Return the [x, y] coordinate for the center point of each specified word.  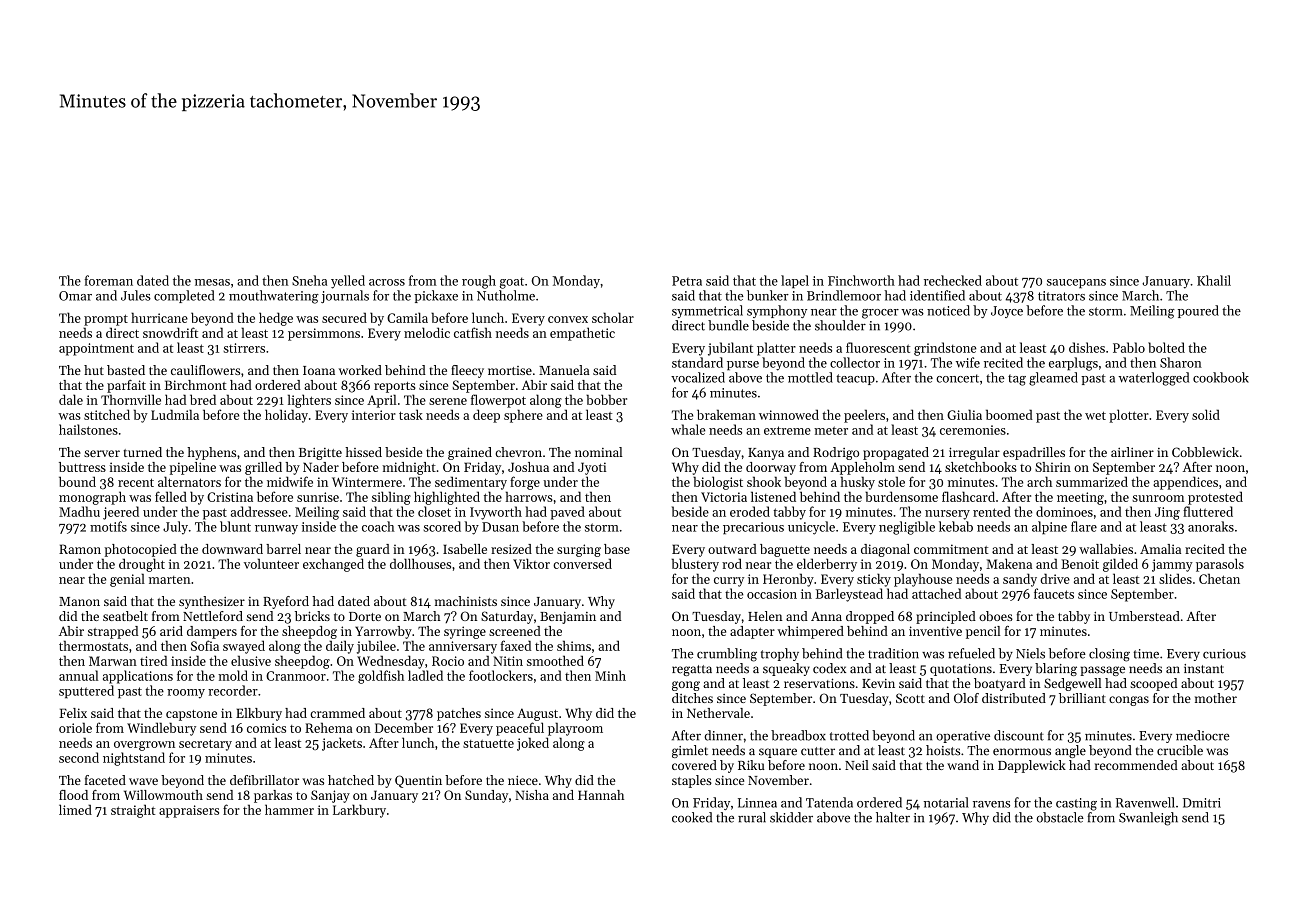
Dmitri [1202, 803]
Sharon [1181, 362]
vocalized [698, 377]
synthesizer [212, 602]
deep [486, 416]
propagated [896, 453]
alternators [189, 481]
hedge [276, 319]
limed [75, 809]
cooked [692, 817]
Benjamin [568, 617]
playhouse [923, 580]
